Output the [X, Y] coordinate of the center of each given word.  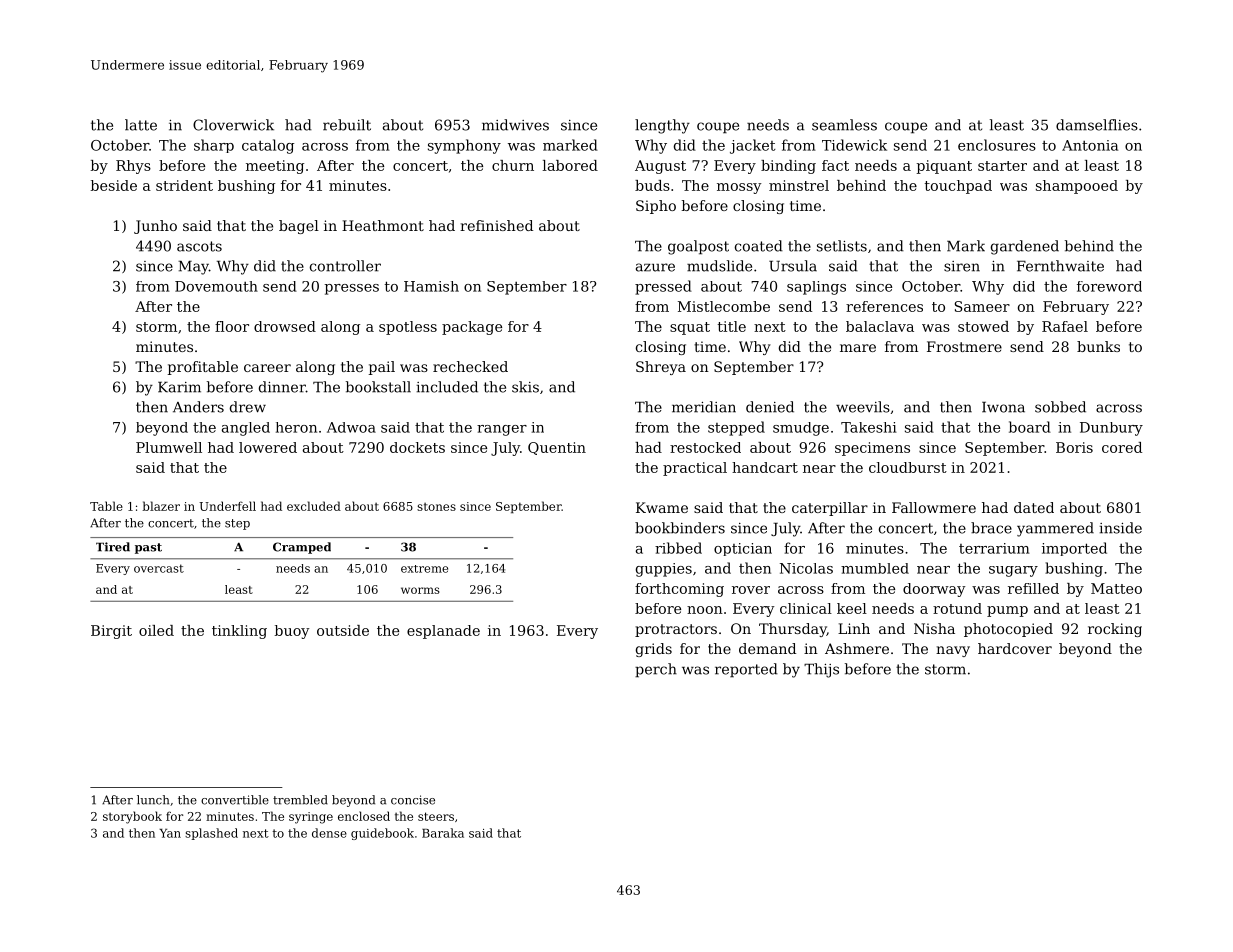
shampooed [1077, 187]
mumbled [875, 568]
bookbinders [680, 528]
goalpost [698, 247]
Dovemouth [216, 286]
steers [436, 816]
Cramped [302, 548]
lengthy [662, 126]
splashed [211, 834]
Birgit [111, 632]
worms [420, 590]
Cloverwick [233, 125]
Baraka [443, 833]
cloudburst [908, 467]
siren [962, 266]
